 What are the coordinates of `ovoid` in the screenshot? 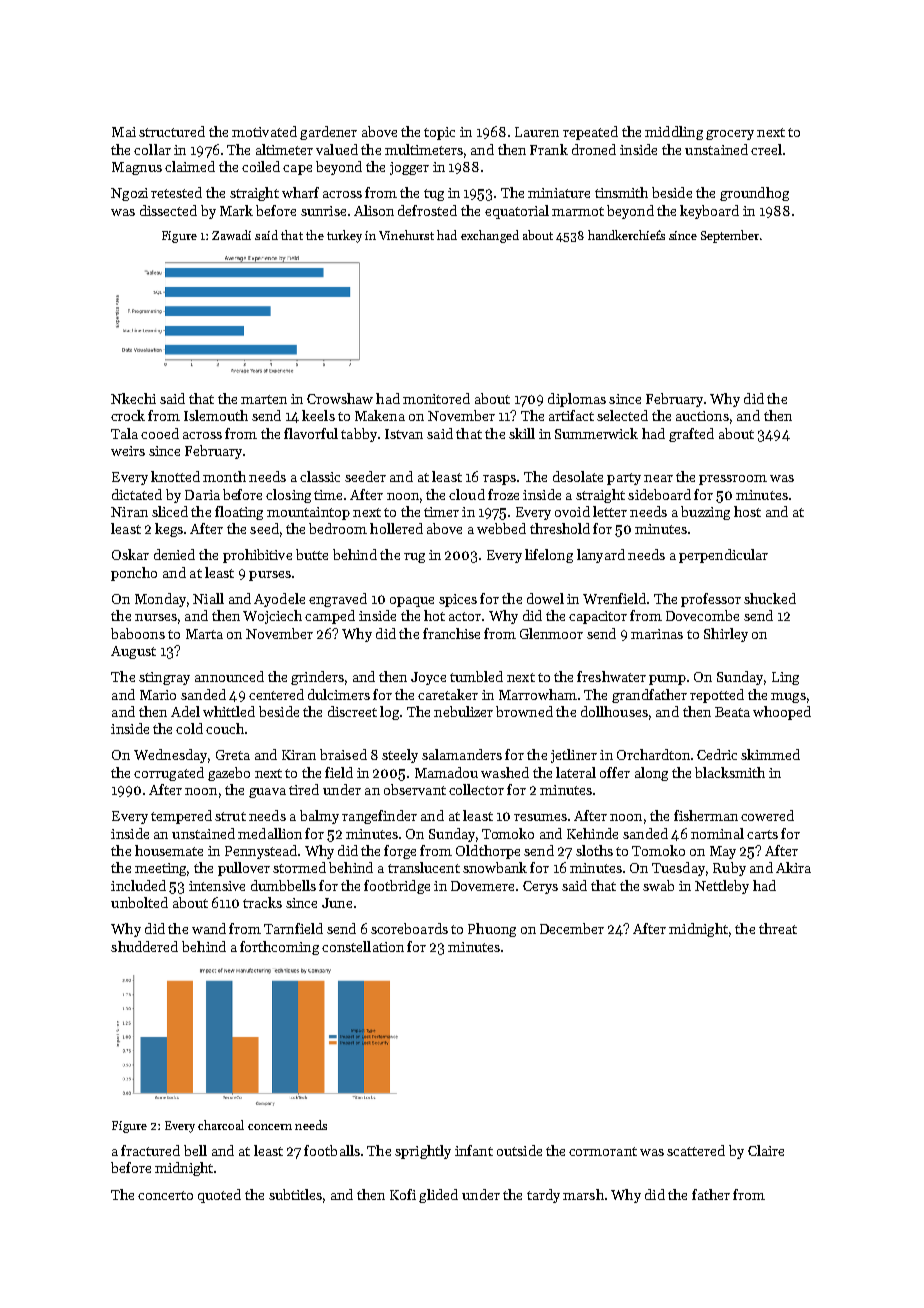 It's located at (572, 511).
